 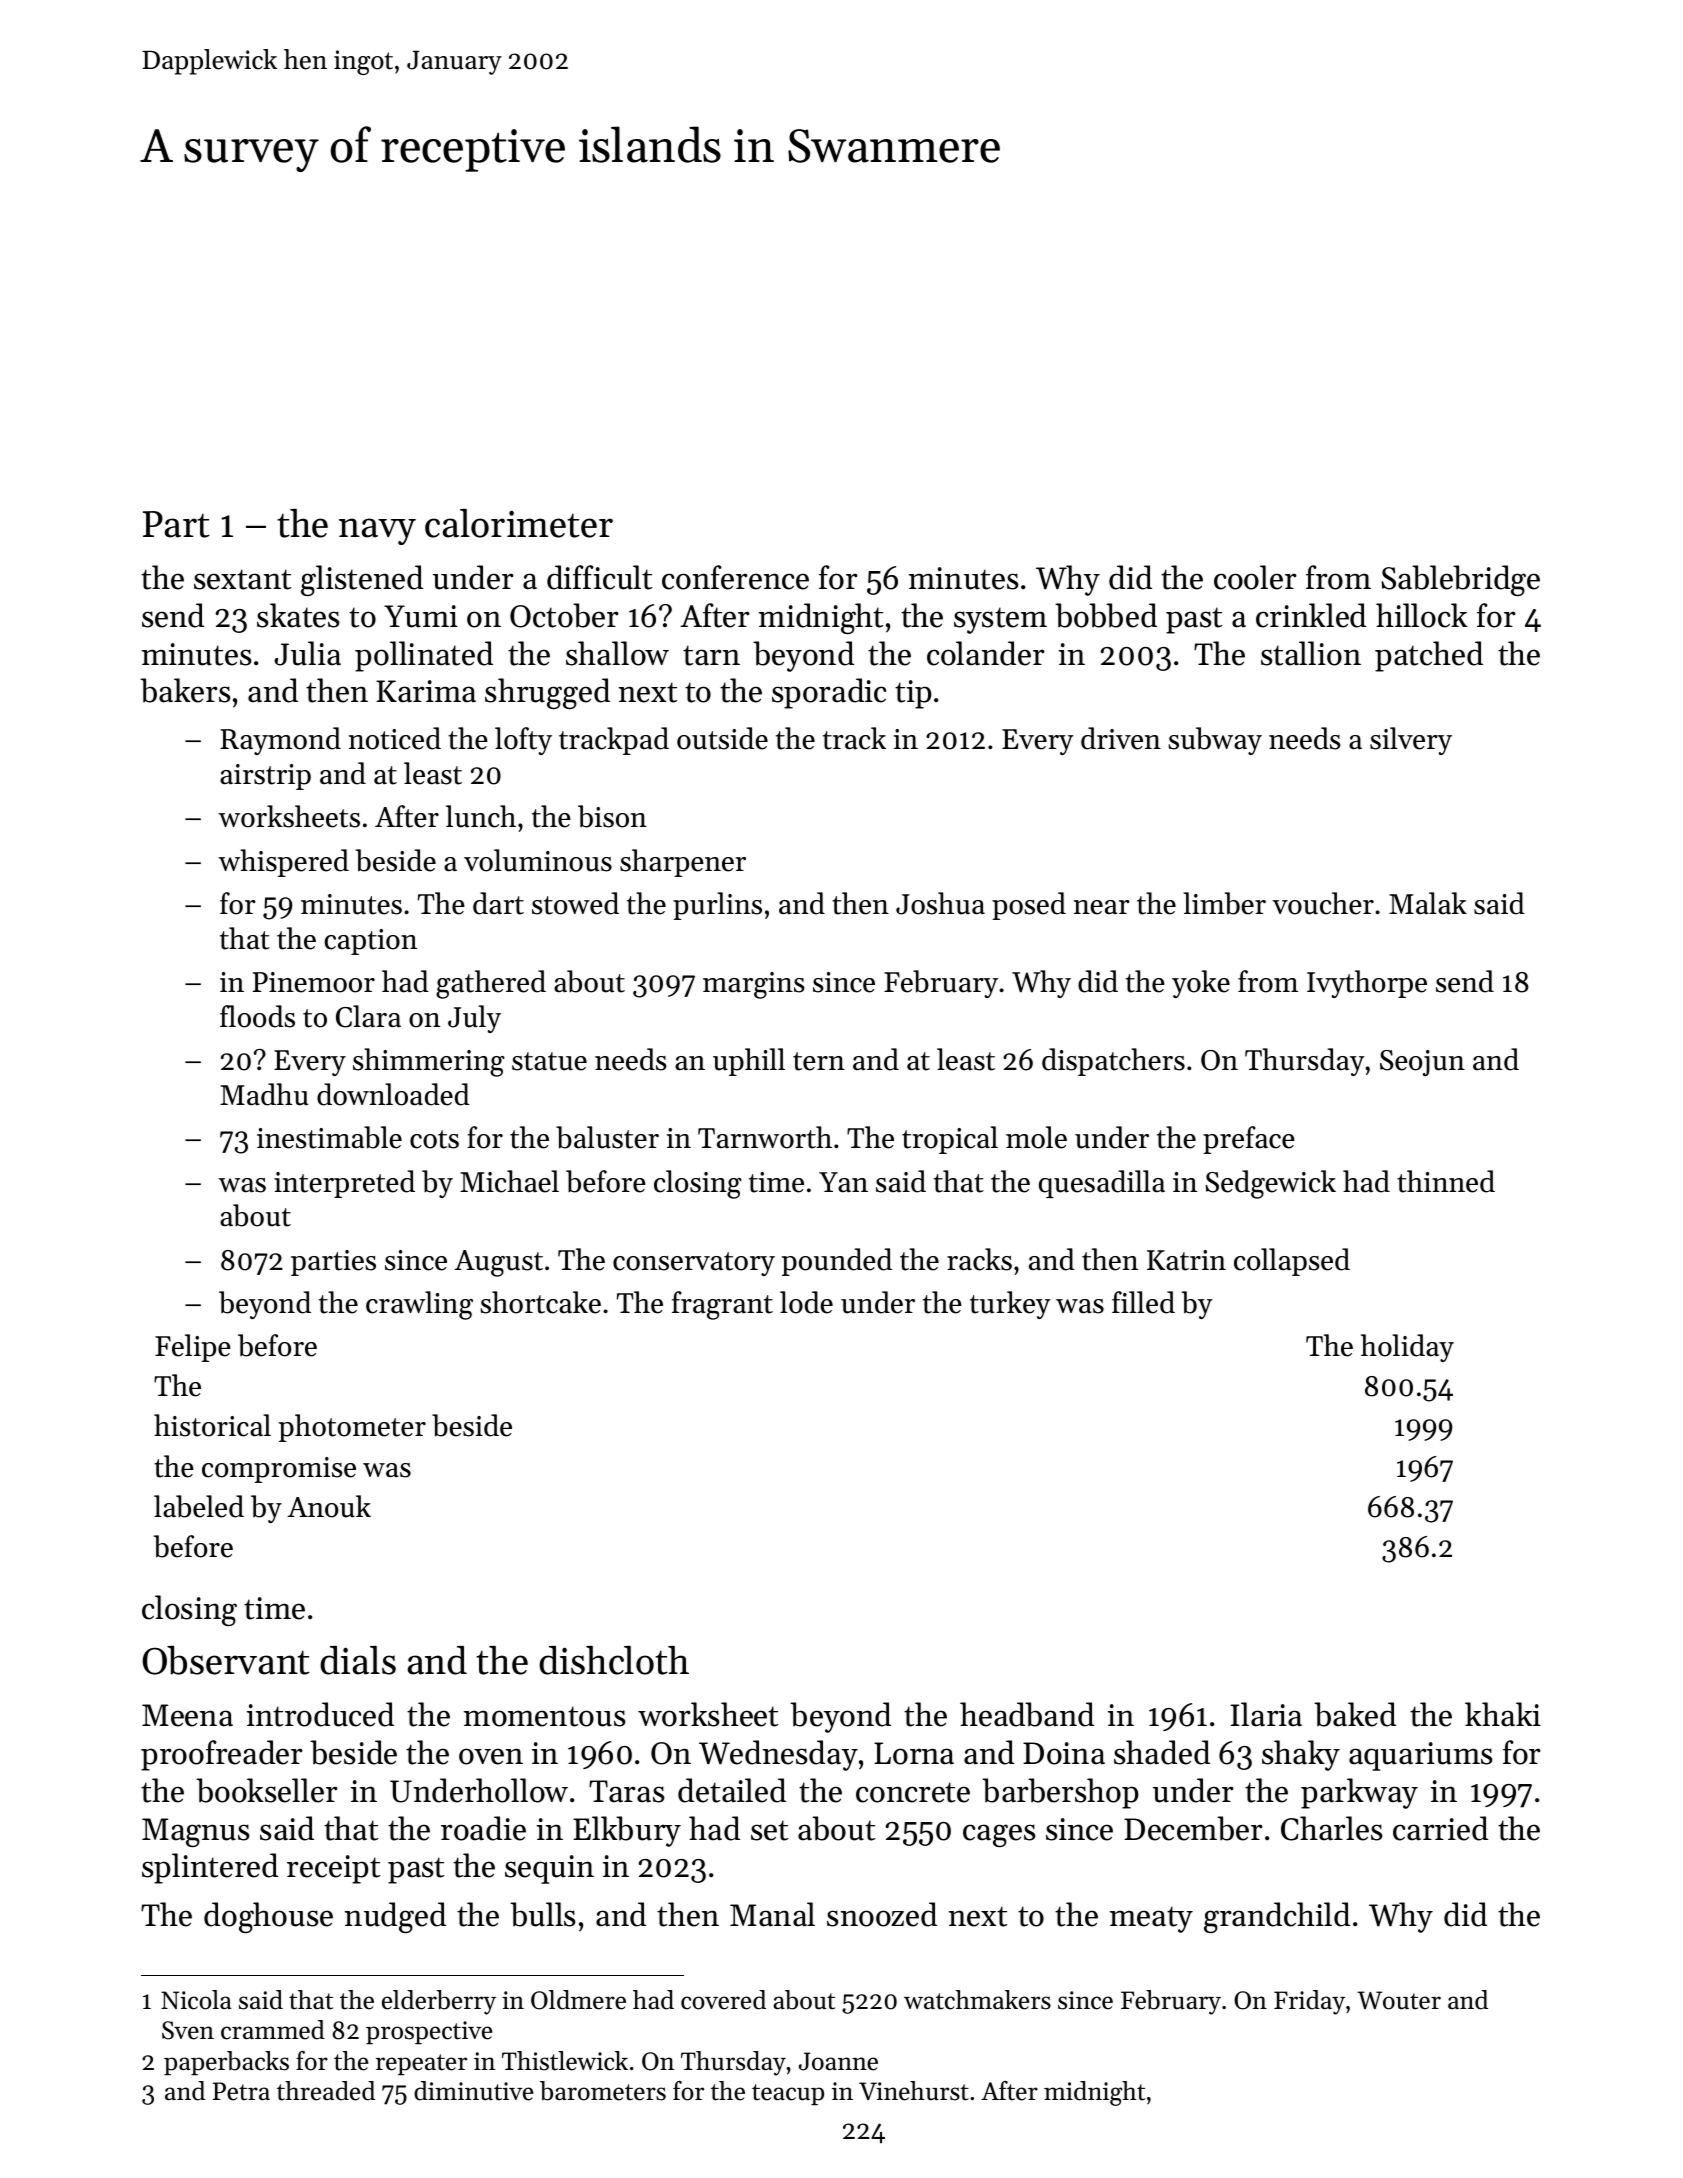 I want to click on Sablebridge, so click(x=1460, y=580).
